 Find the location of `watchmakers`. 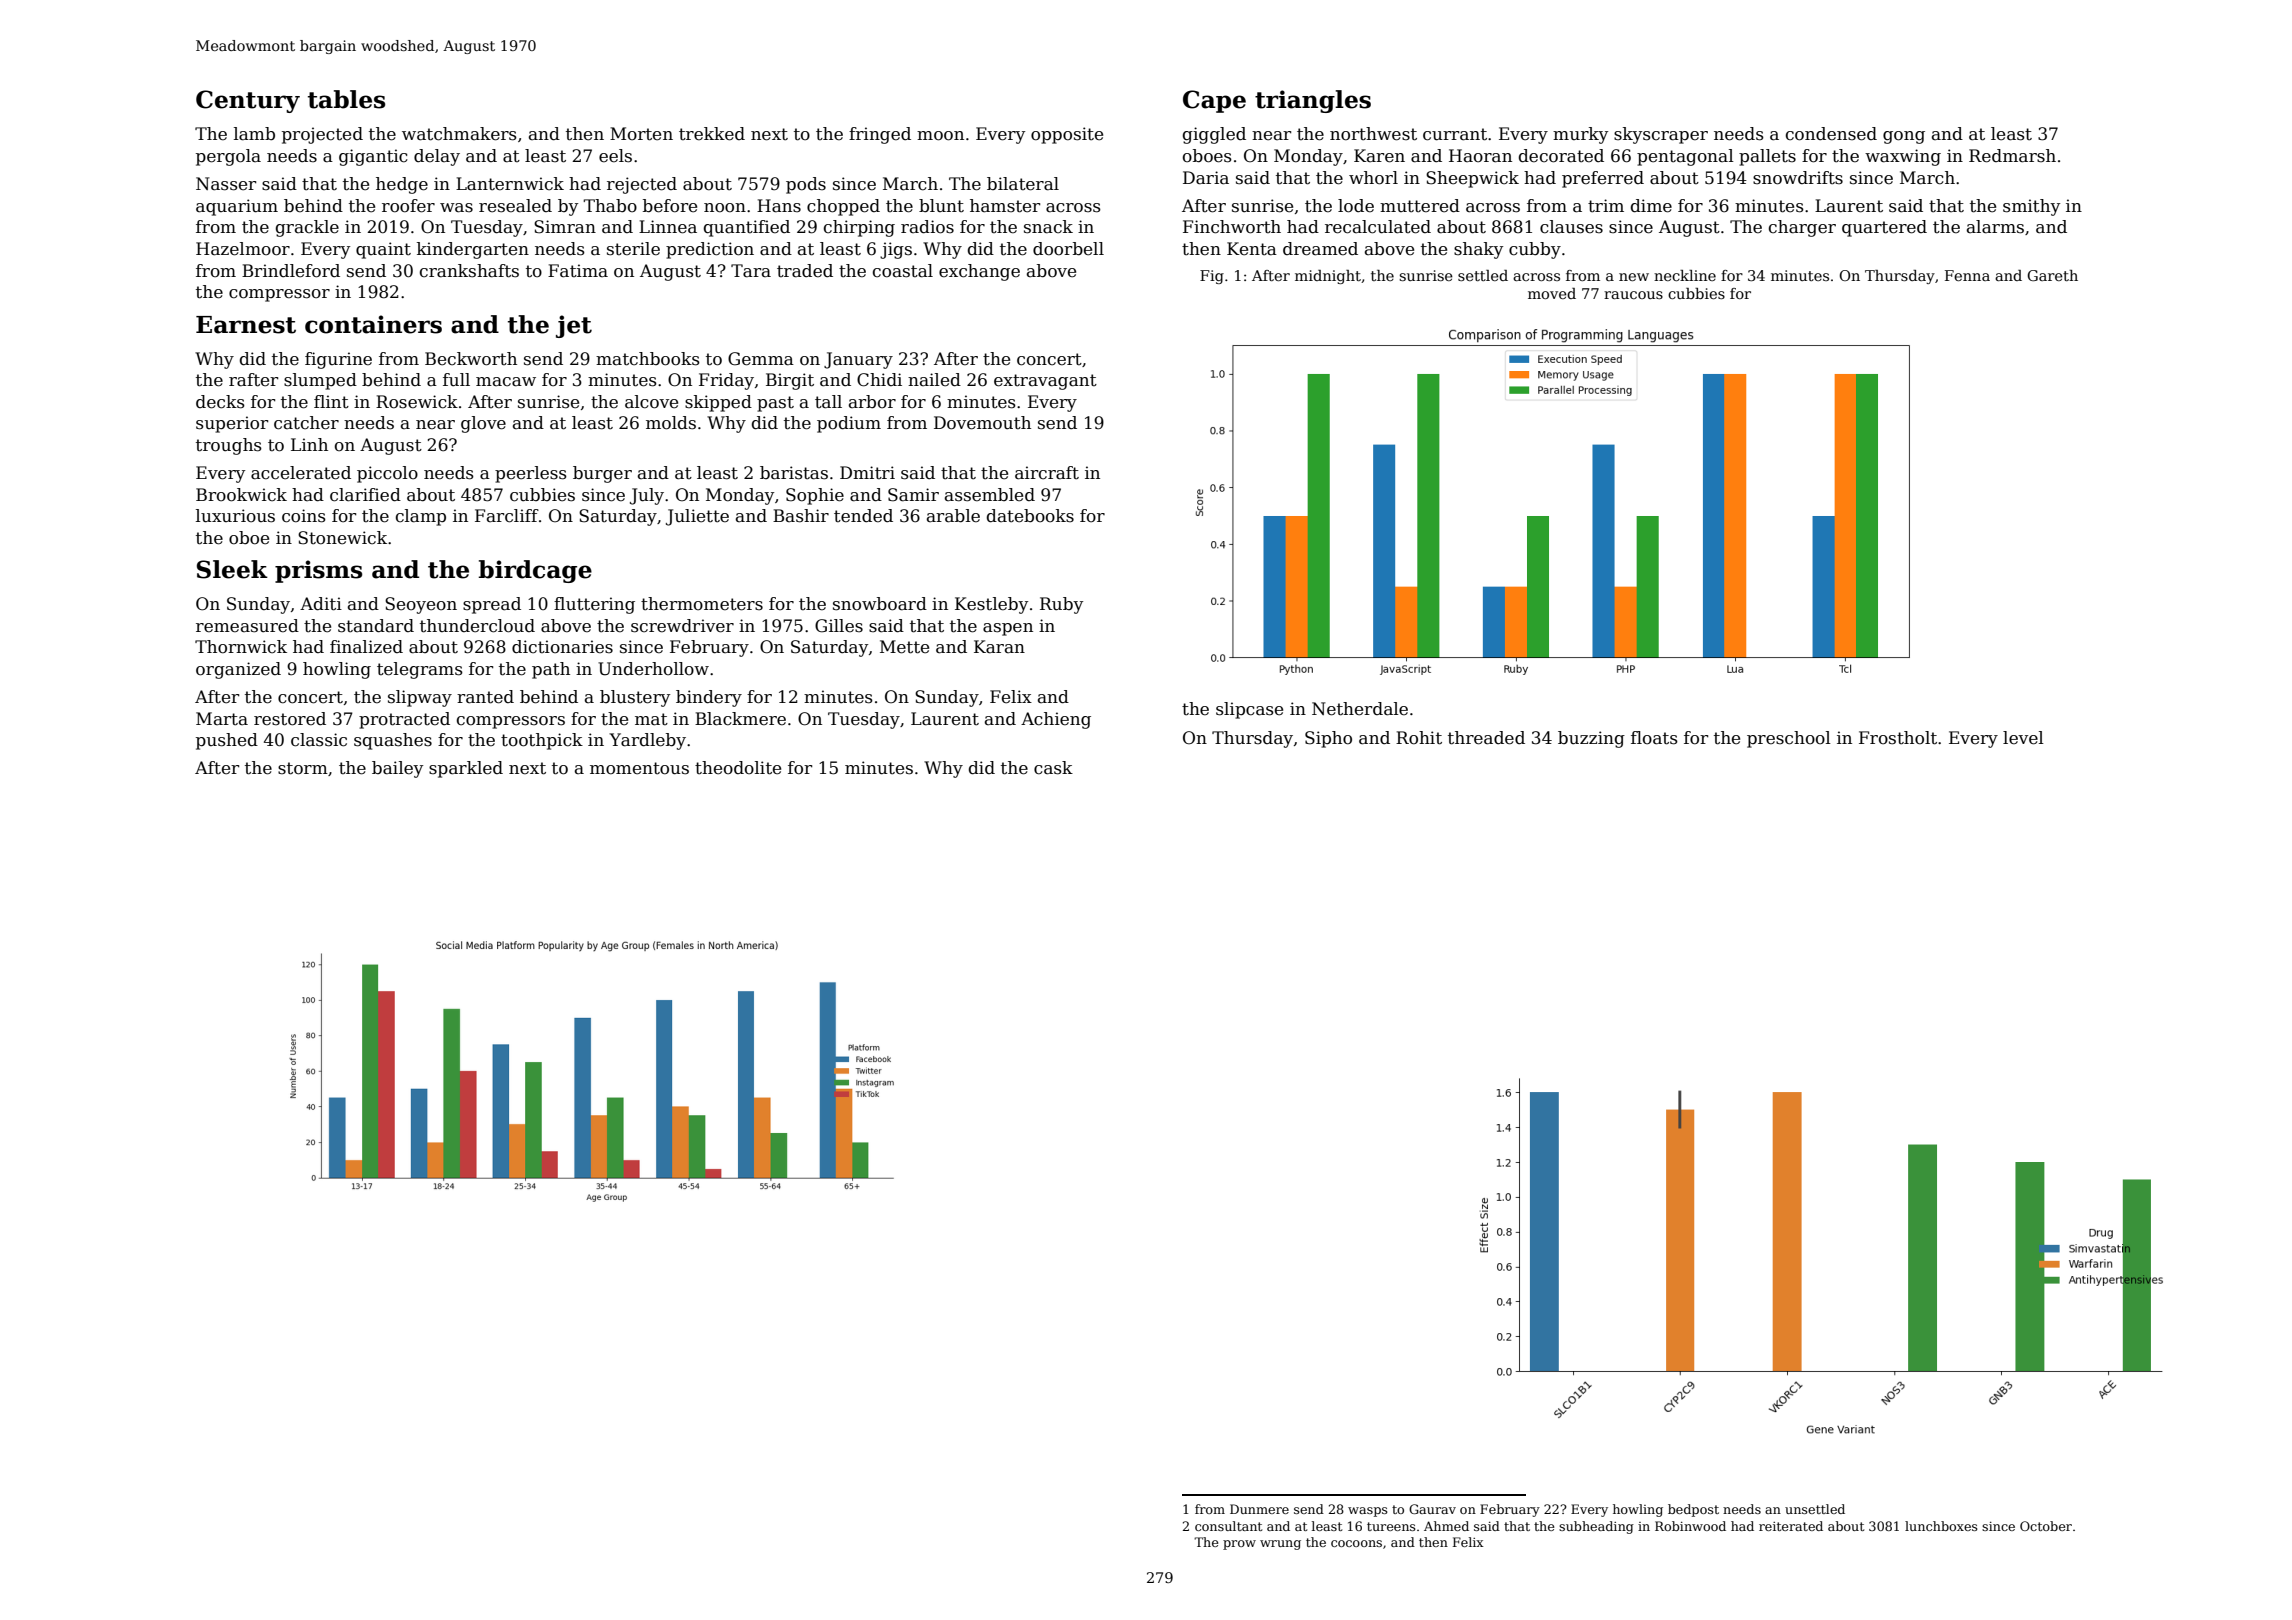

watchmakers is located at coordinates (459, 134).
